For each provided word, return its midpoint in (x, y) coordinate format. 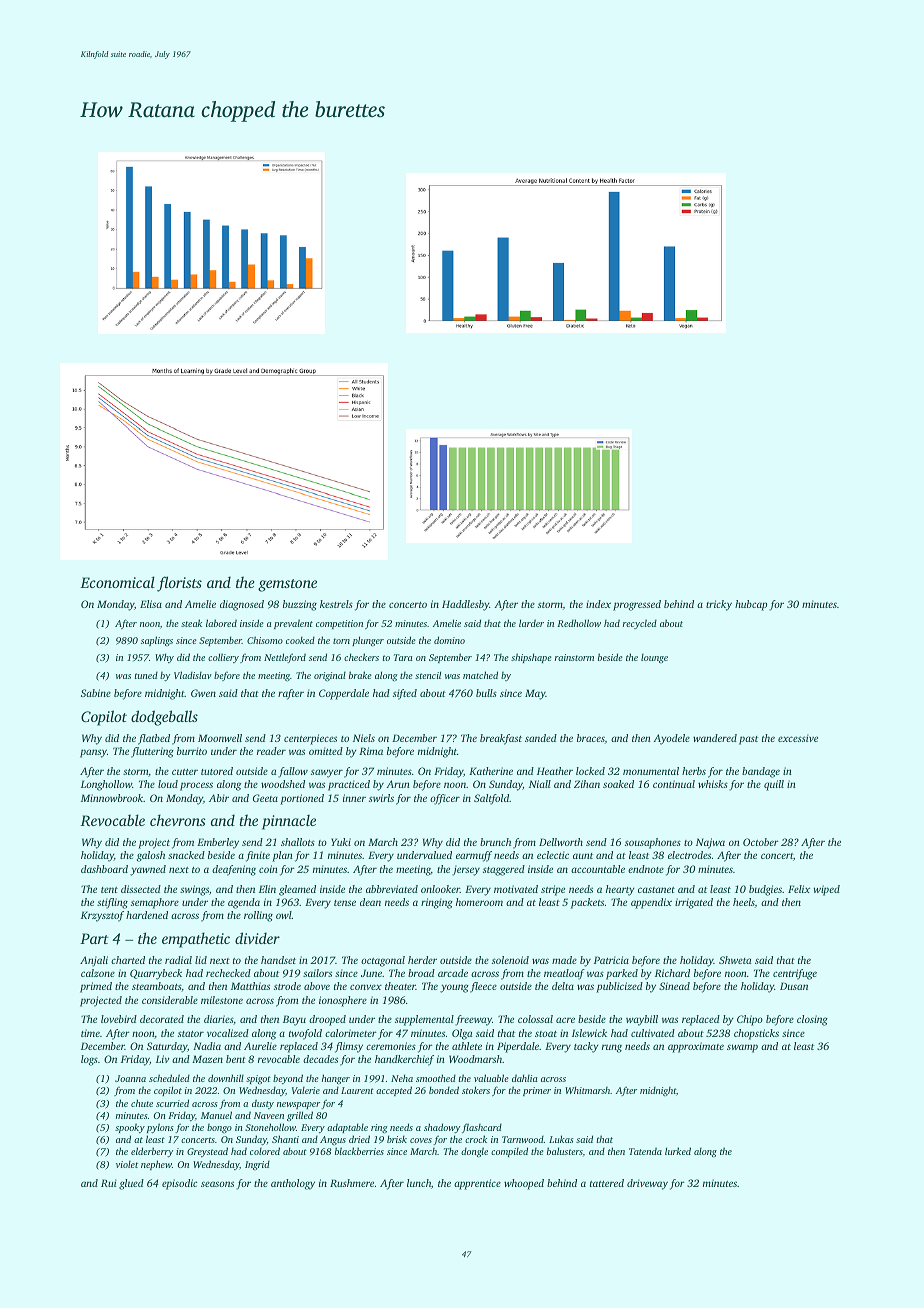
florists (179, 584)
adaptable (347, 1128)
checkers (361, 657)
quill (774, 785)
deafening (234, 870)
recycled (640, 624)
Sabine (96, 693)
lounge (654, 658)
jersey (466, 870)
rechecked (228, 973)
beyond (288, 1079)
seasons (217, 1184)
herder (422, 960)
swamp (742, 1048)
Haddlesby (465, 605)
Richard (672, 973)
